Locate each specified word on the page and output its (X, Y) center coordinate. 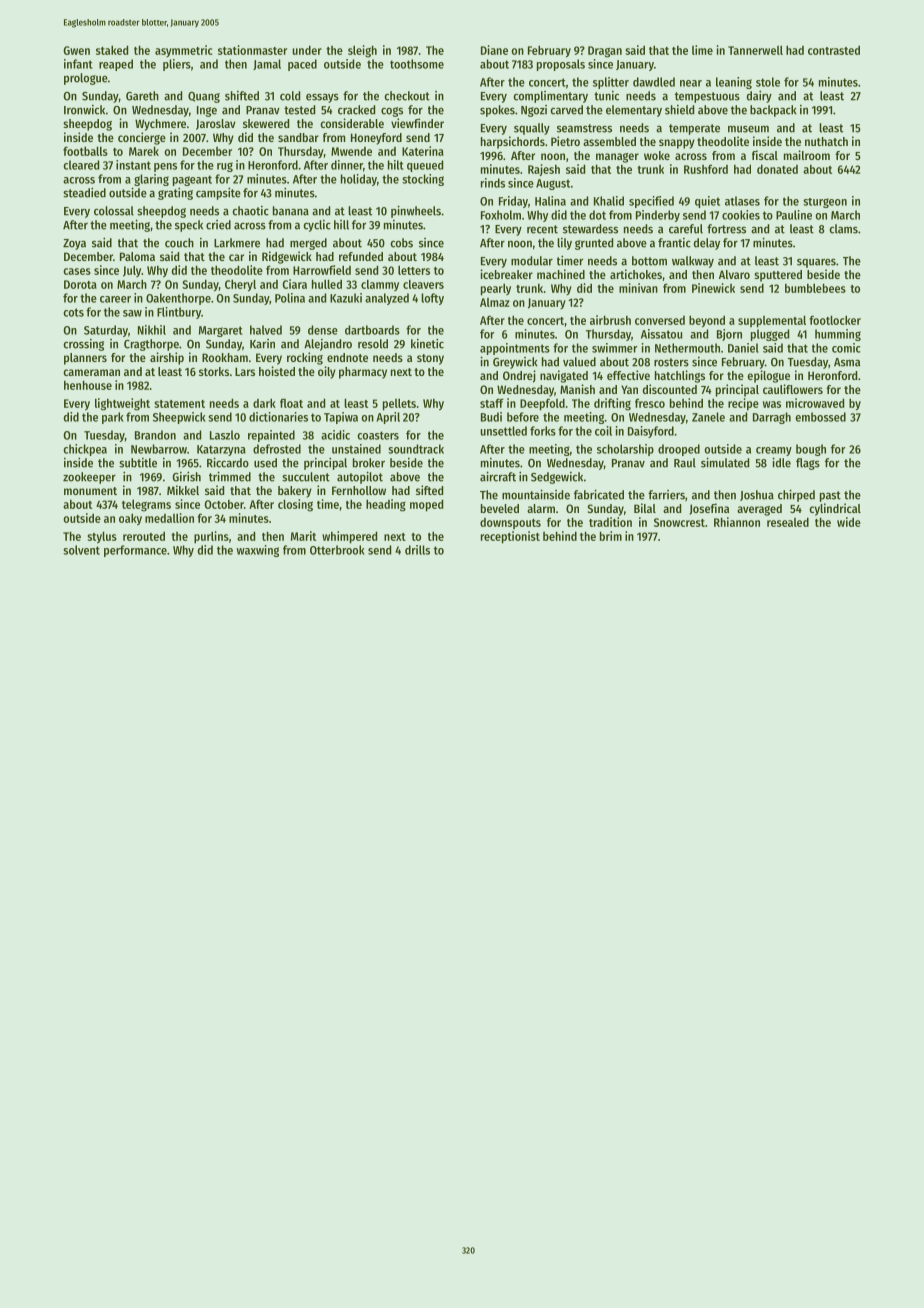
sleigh (362, 51)
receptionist (510, 537)
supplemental (772, 322)
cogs (392, 112)
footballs (85, 151)
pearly (496, 289)
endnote (347, 357)
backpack (773, 111)
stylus (102, 537)
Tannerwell (755, 50)
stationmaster (252, 50)
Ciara (294, 284)
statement (180, 404)
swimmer (614, 348)
